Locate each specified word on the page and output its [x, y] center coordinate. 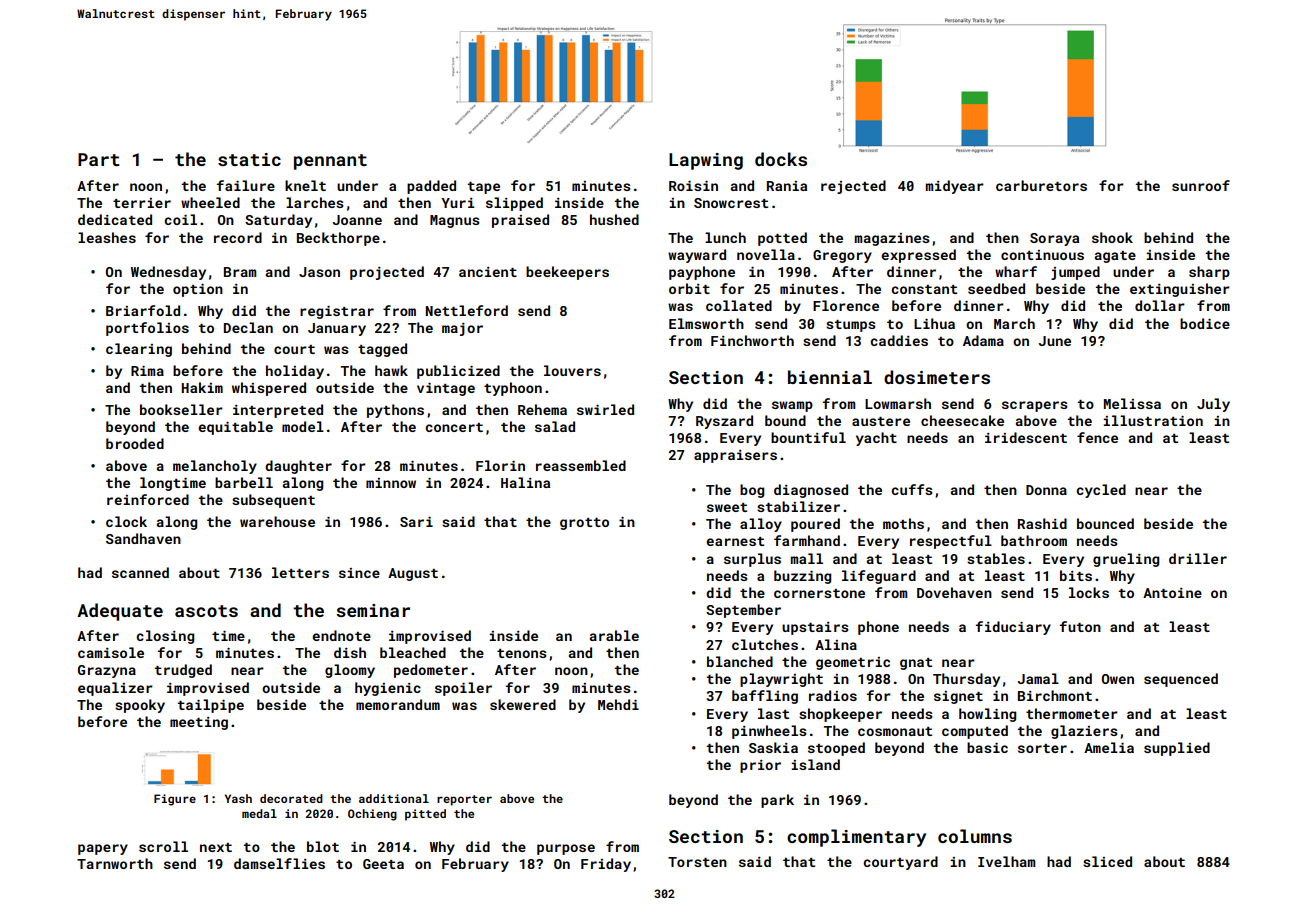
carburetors [1041, 185]
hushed [614, 219]
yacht [876, 439]
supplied [1177, 749]
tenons [522, 653]
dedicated [115, 219]
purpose [566, 849]
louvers [572, 370]
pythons [395, 411]
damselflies [279, 863]
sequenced [1181, 680]
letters [300, 572]
